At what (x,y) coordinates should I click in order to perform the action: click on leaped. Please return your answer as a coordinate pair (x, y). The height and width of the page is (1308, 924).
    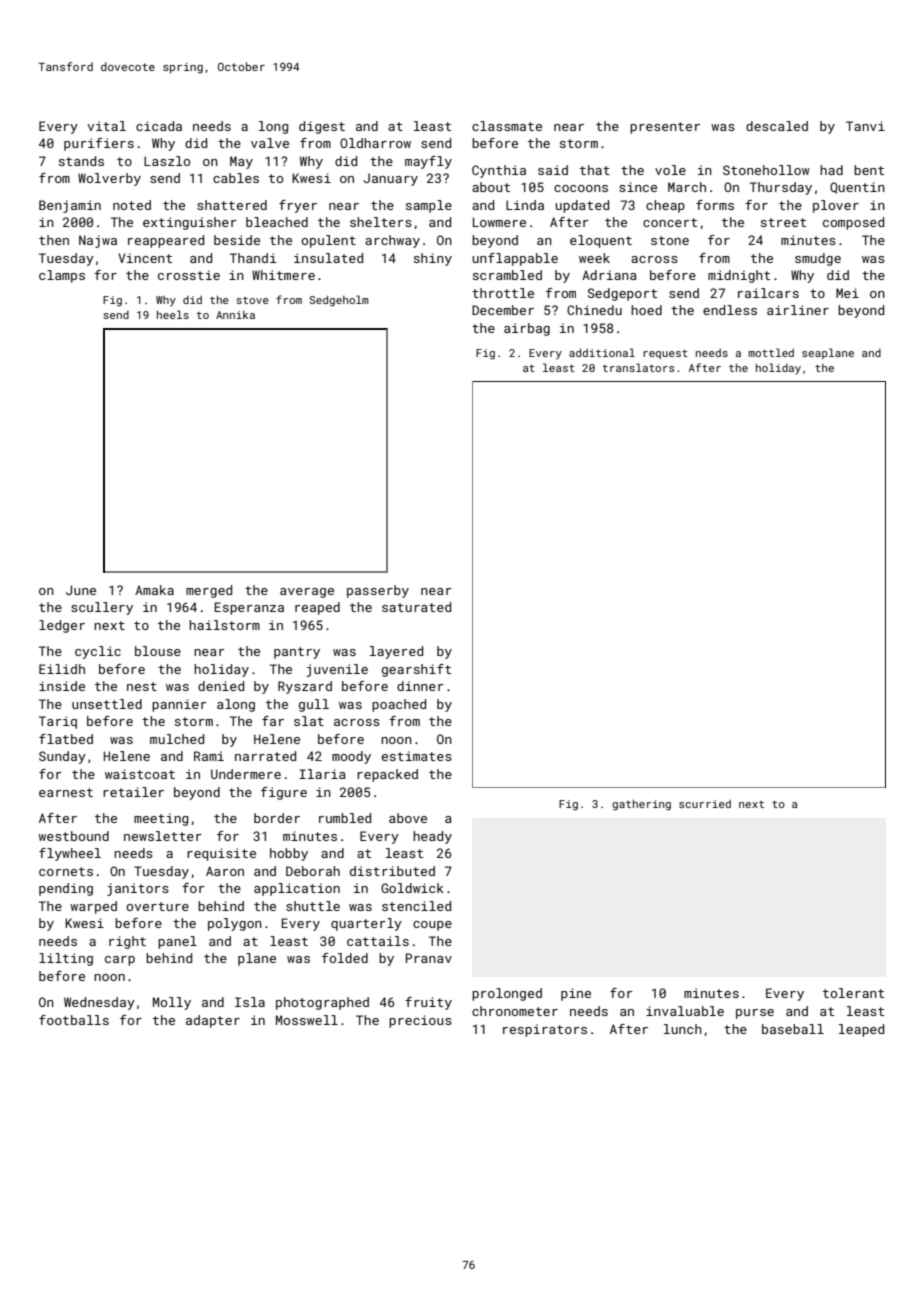
    Looking at the image, I should click on (861, 1030).
